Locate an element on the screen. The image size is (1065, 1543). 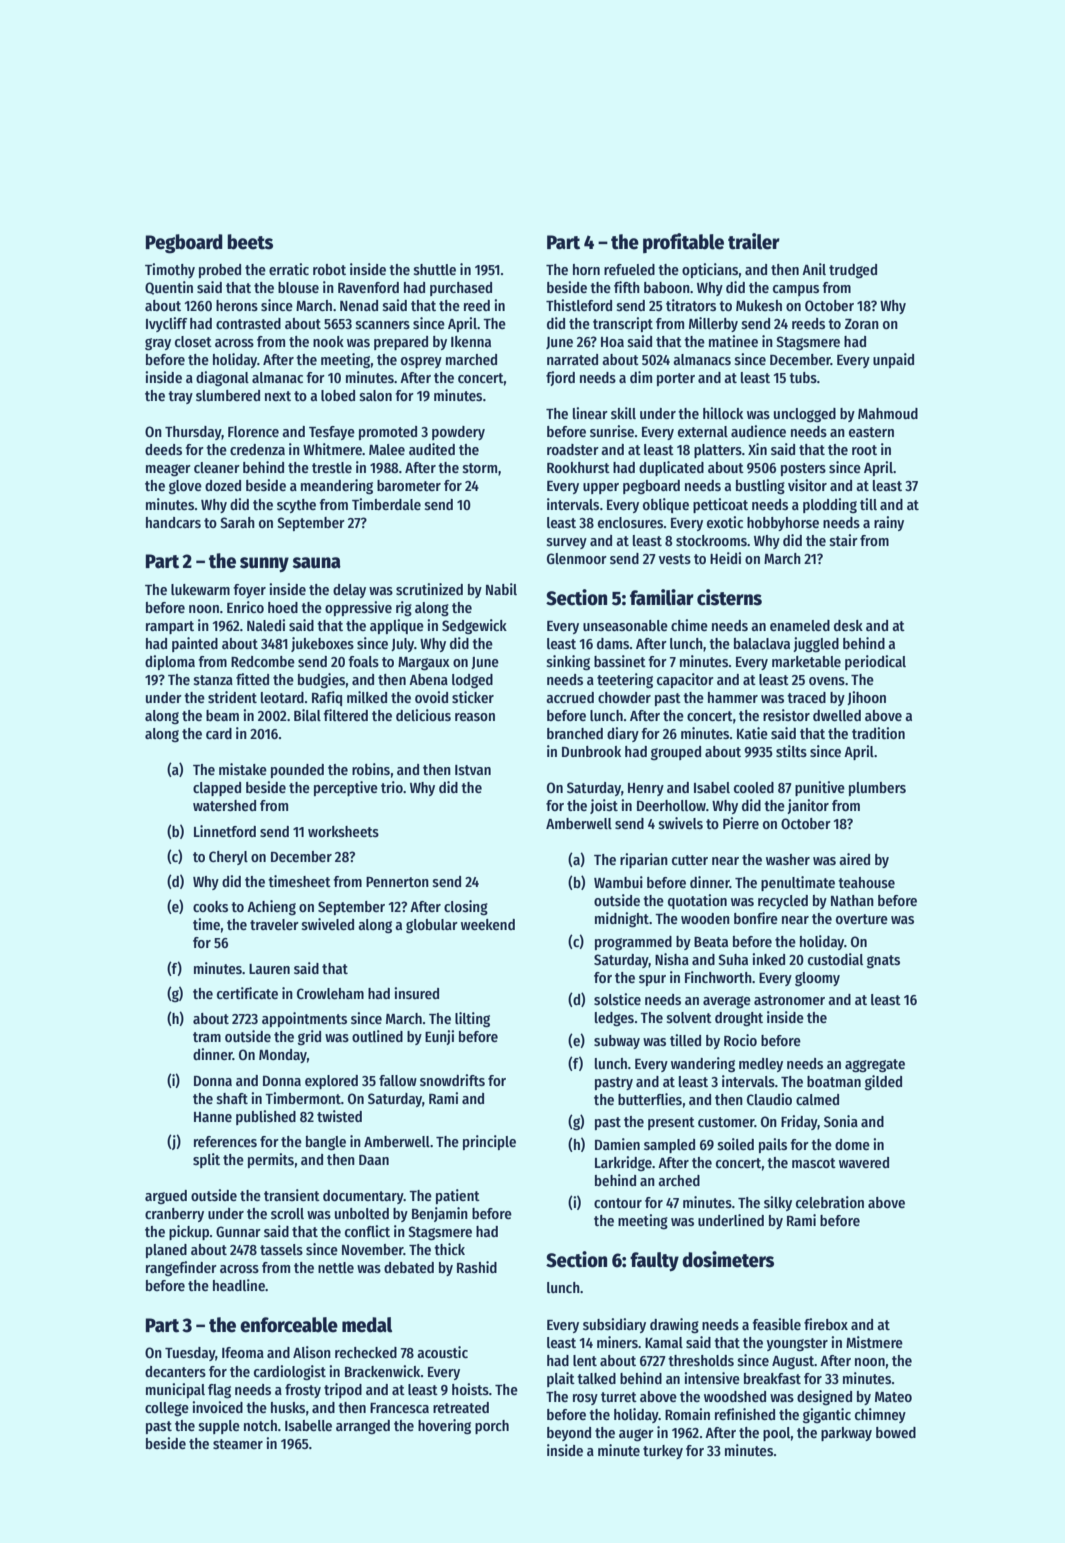
scrutinized is located at coordinates (429, 589).
